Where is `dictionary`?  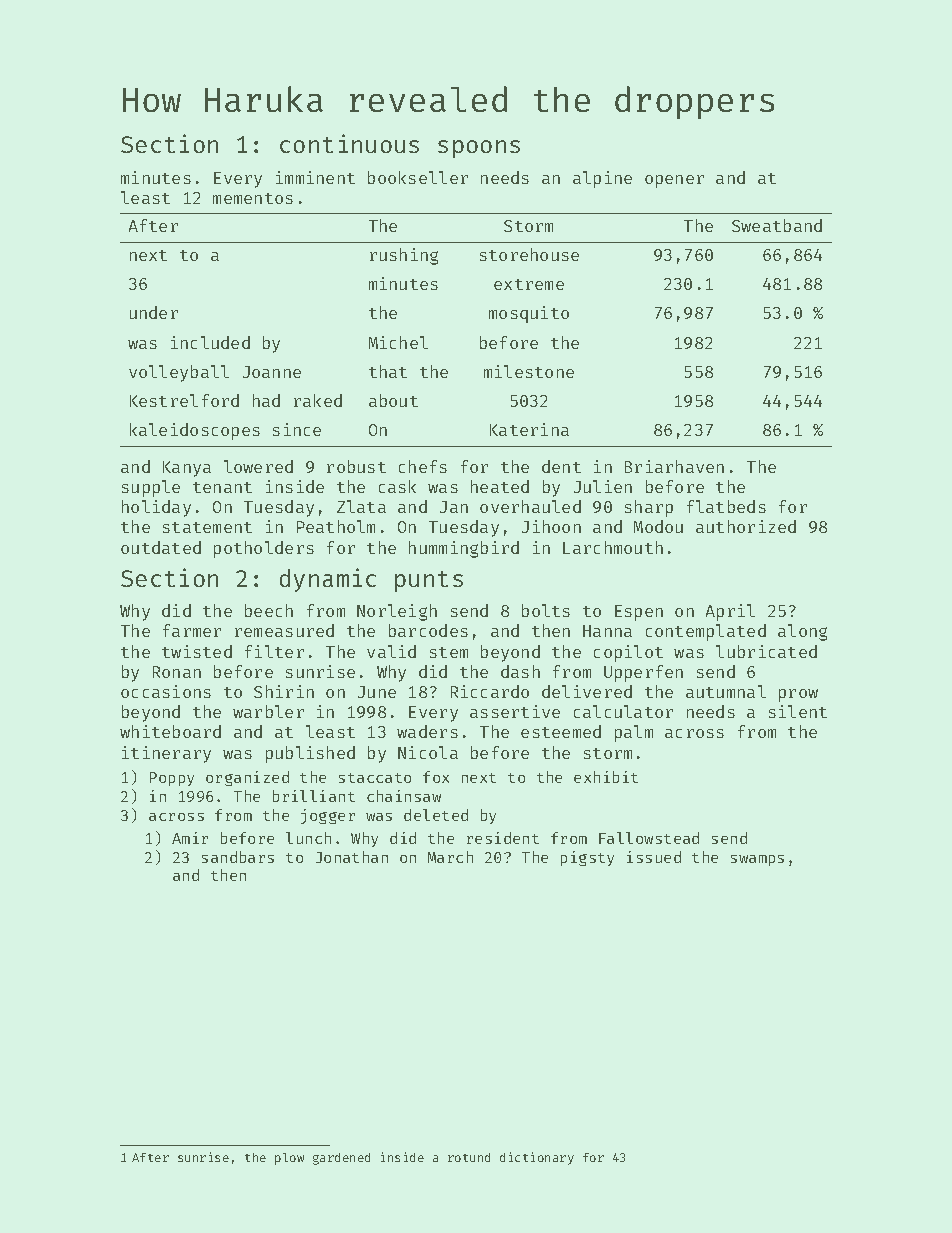 dictionary is located at coordinates (537, 1158).
